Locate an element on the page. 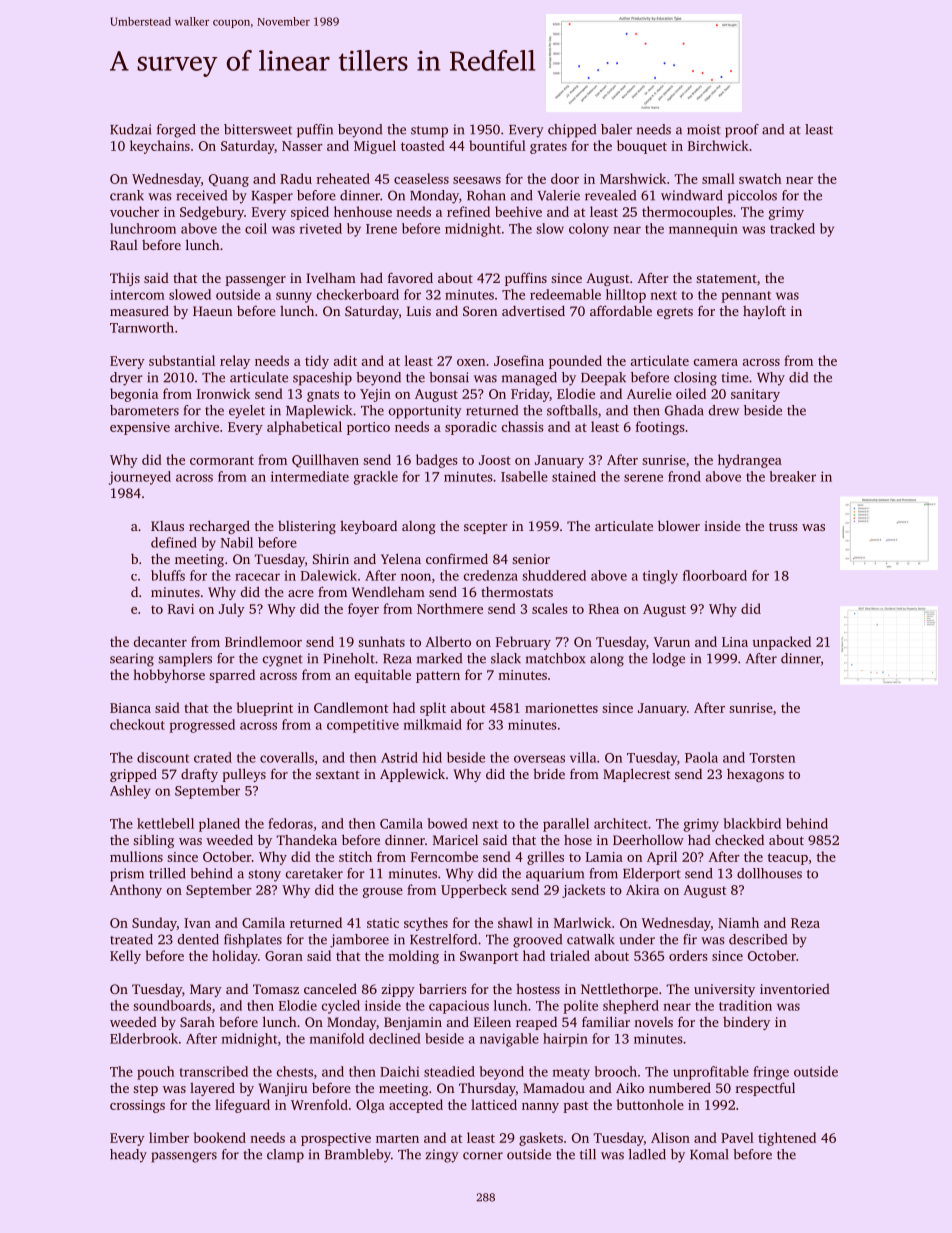 Image resolution: width=952 pixels, height=1233 pixels. Yejin is located at coordinates (375, 395).
